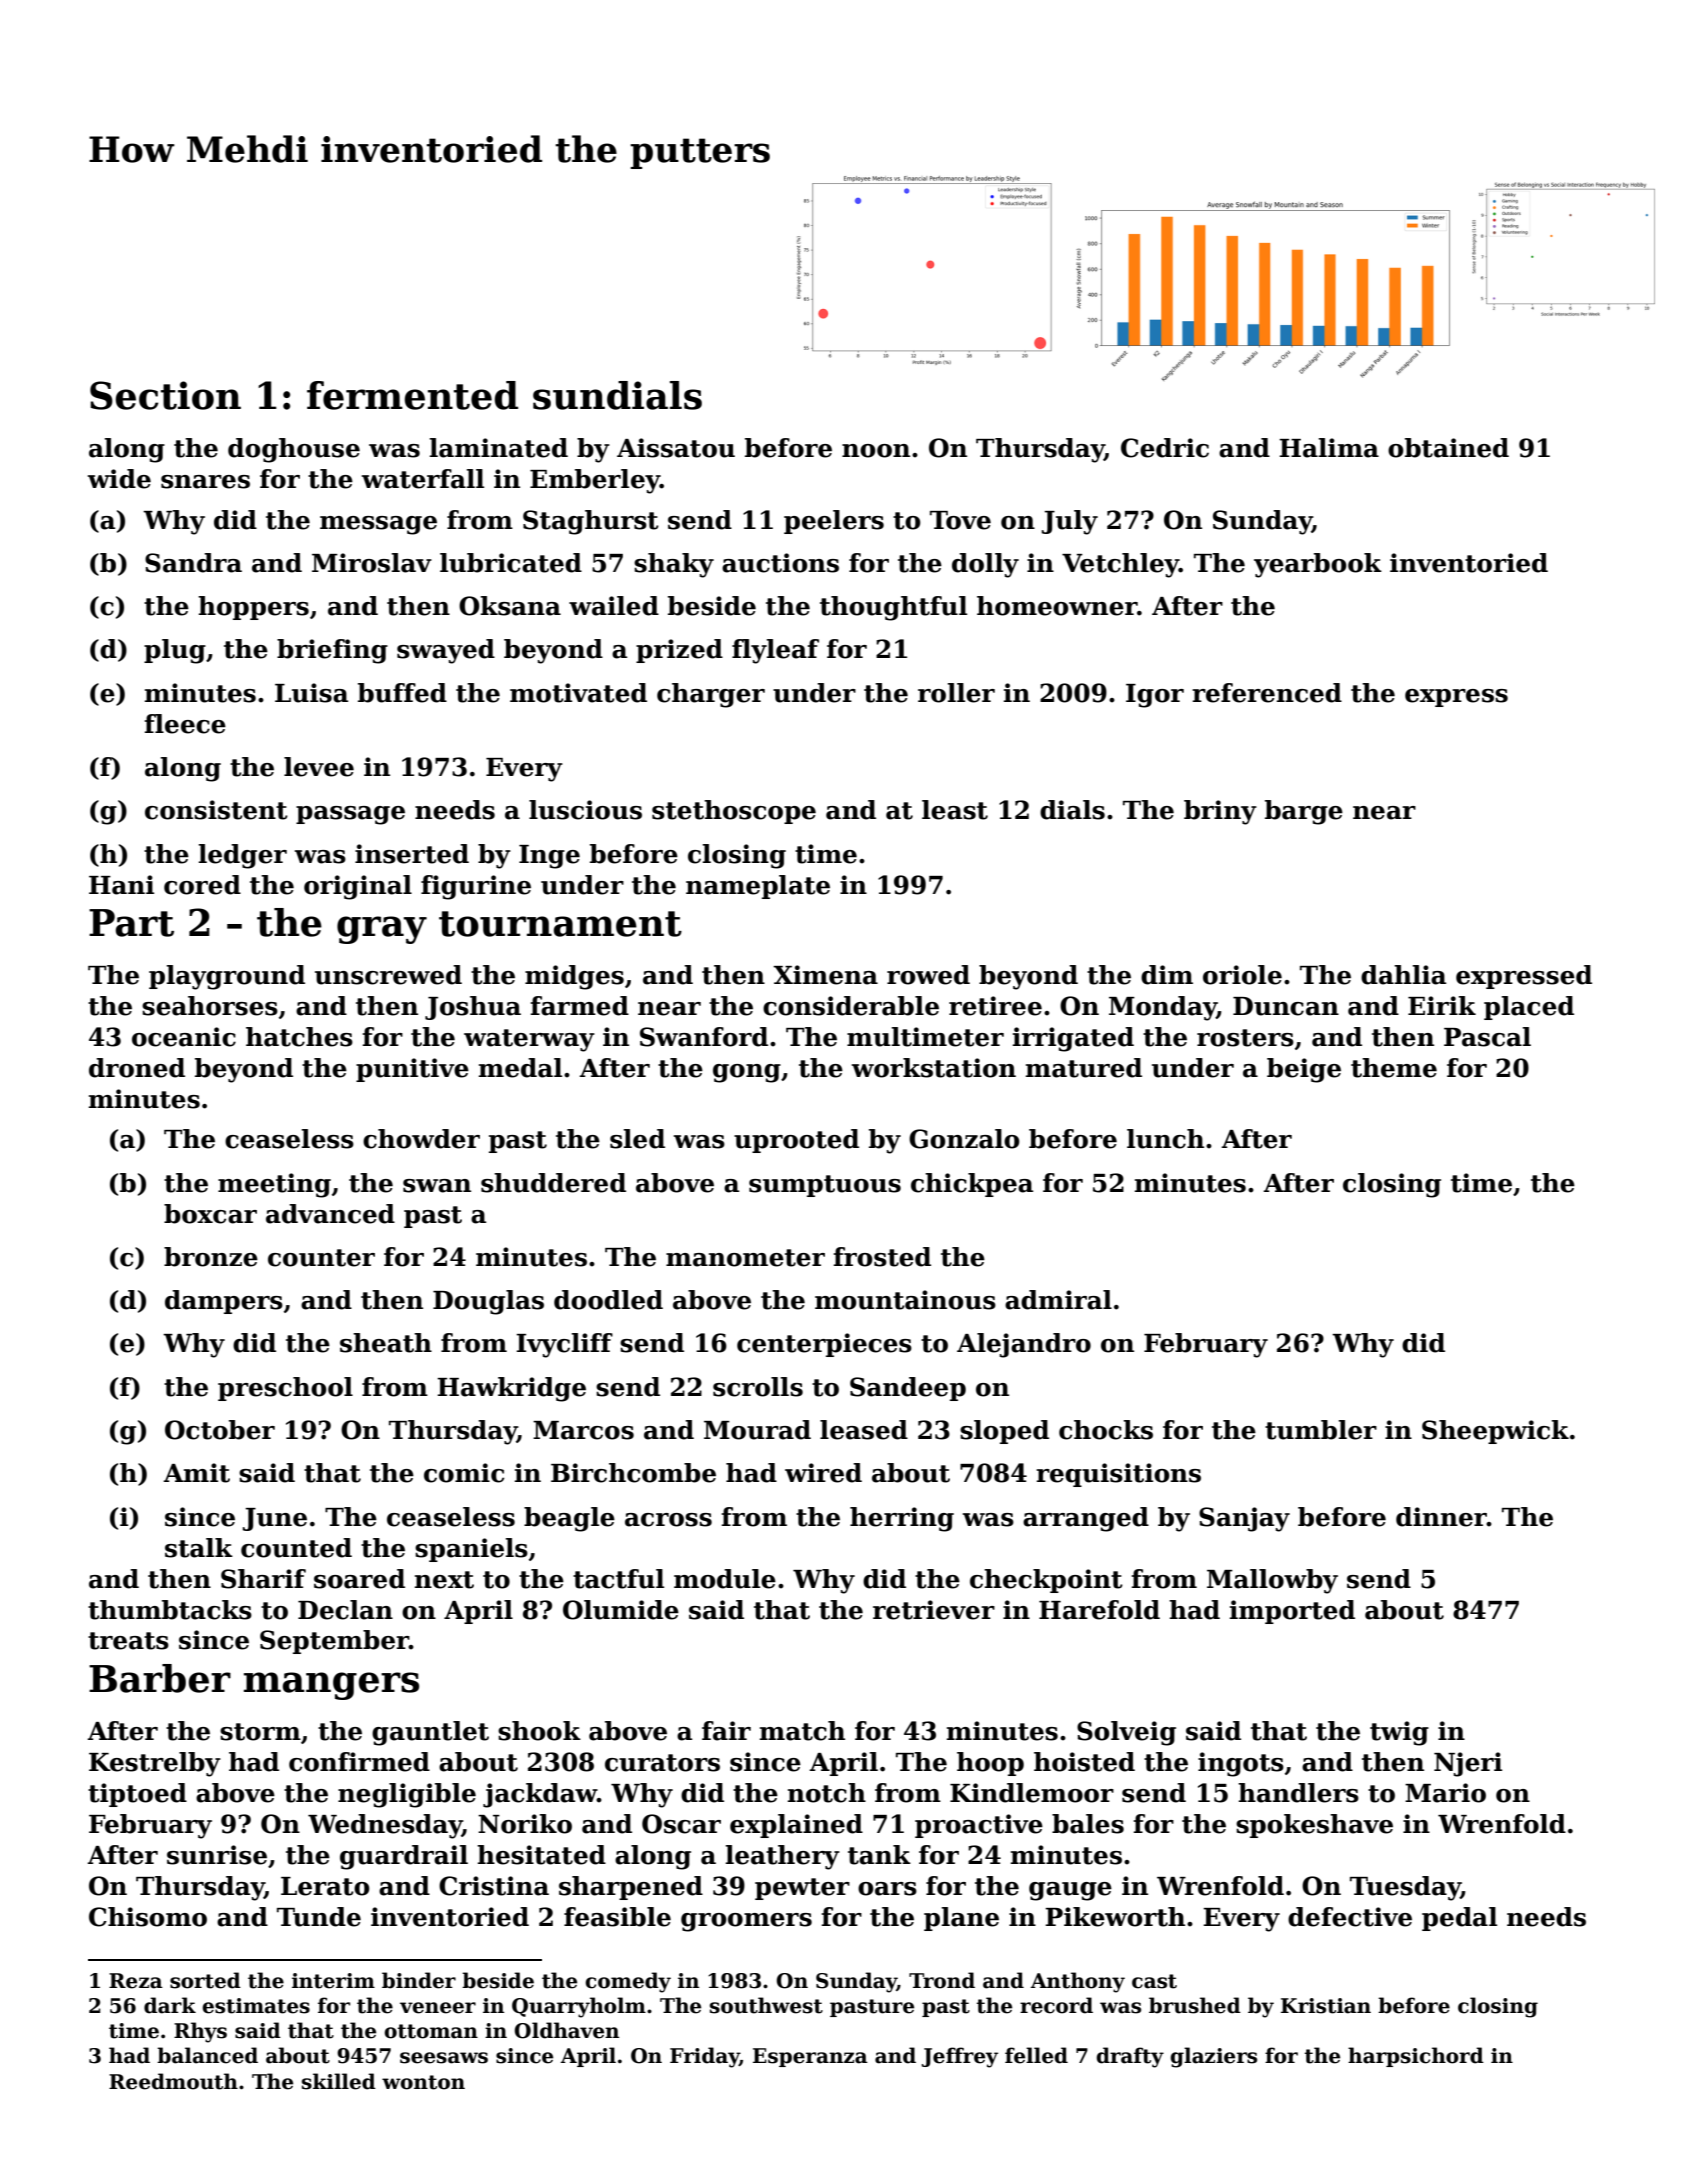  What do you see at coordinates (757, 1430) in the page?
I see `Mourad` at bounding box center [757, 1430].
